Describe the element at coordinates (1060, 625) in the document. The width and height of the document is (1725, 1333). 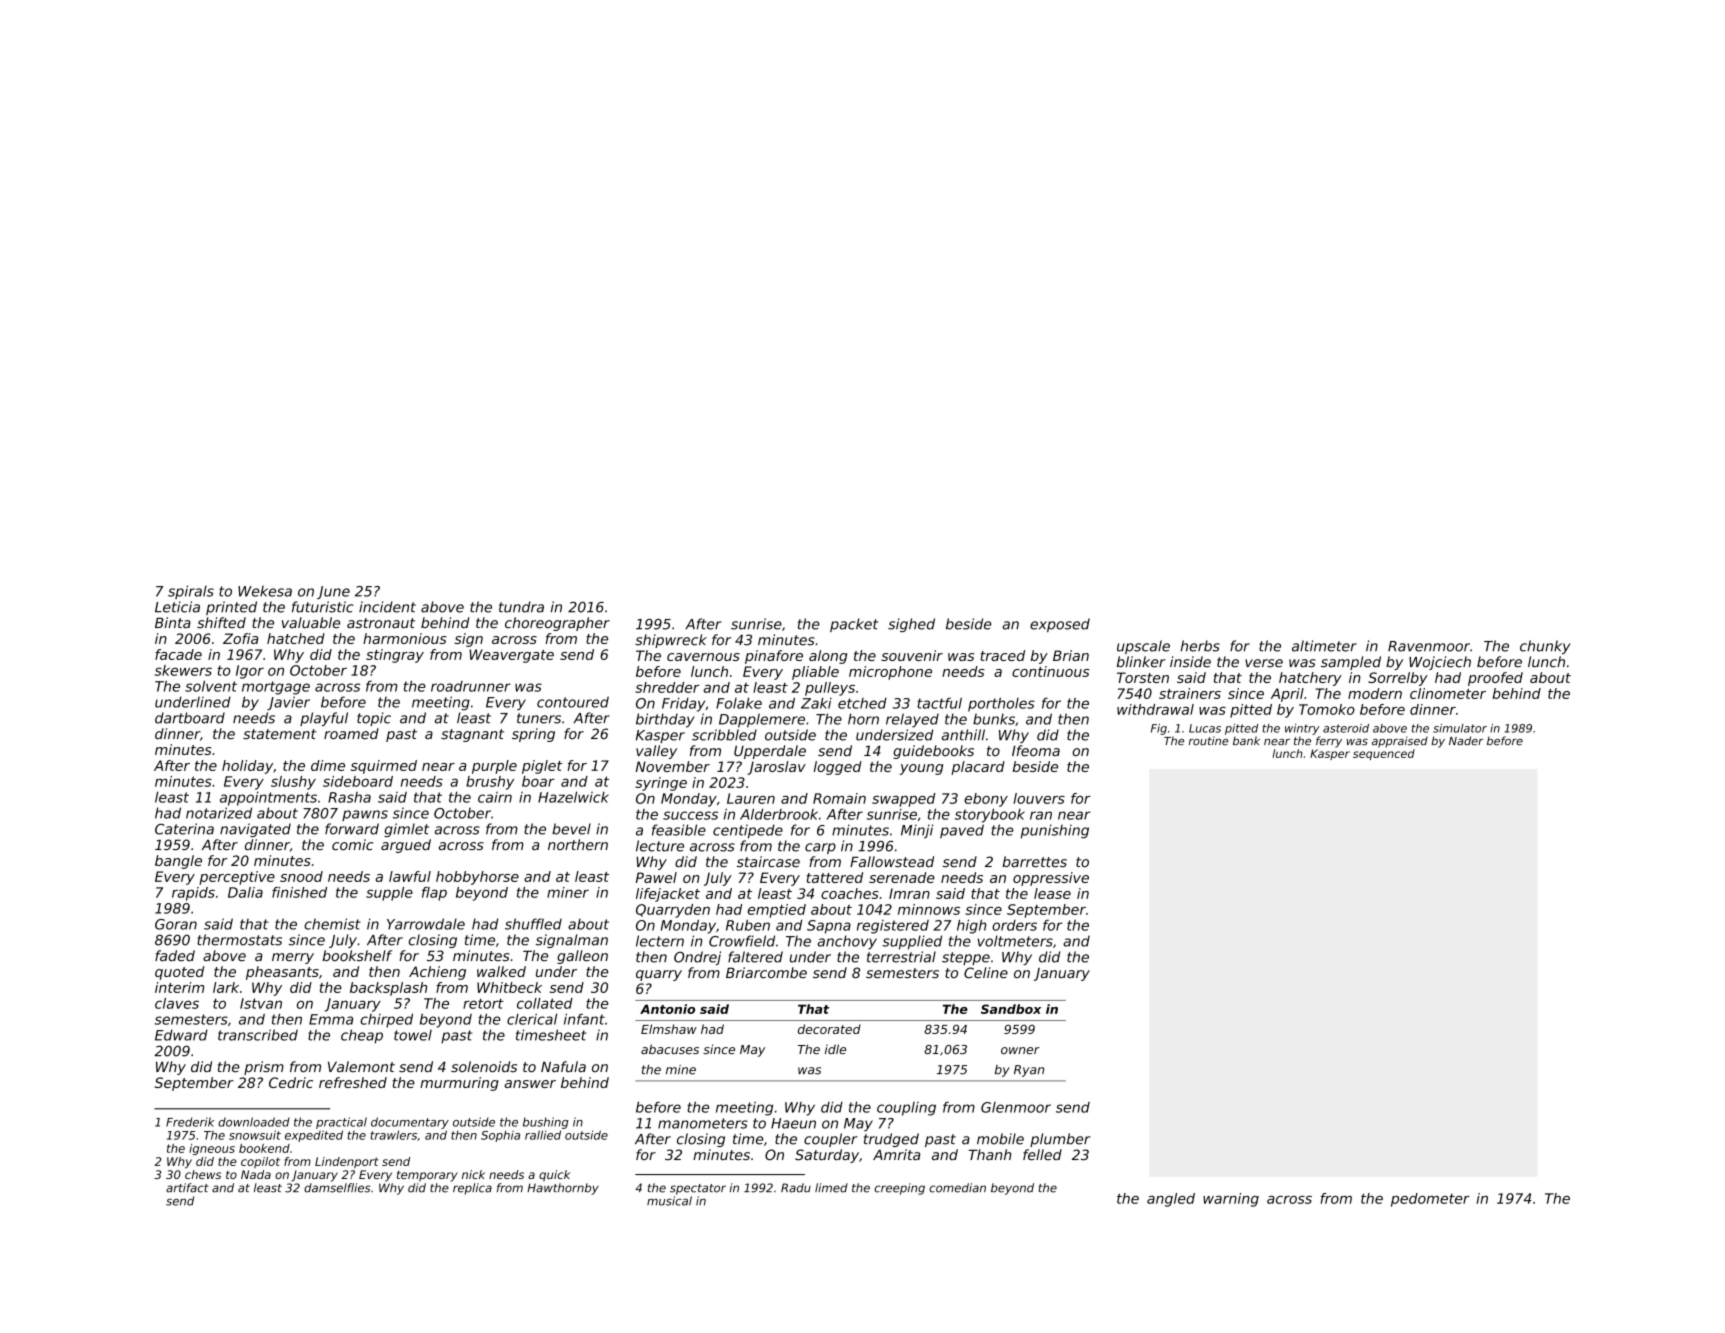
I see `exposed` at that location.
